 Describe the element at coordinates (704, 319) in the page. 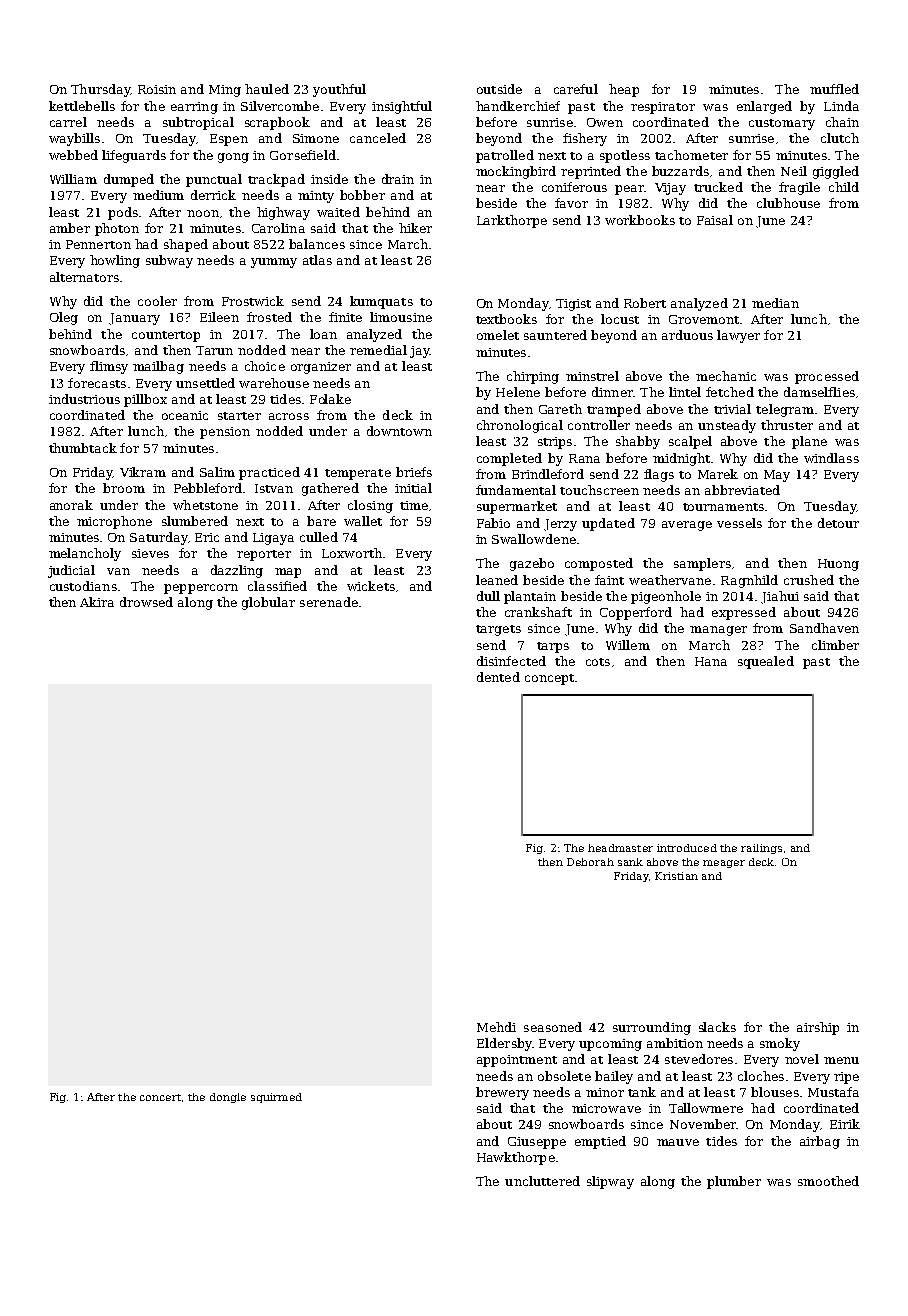

I see `Grovemont` at that location.
